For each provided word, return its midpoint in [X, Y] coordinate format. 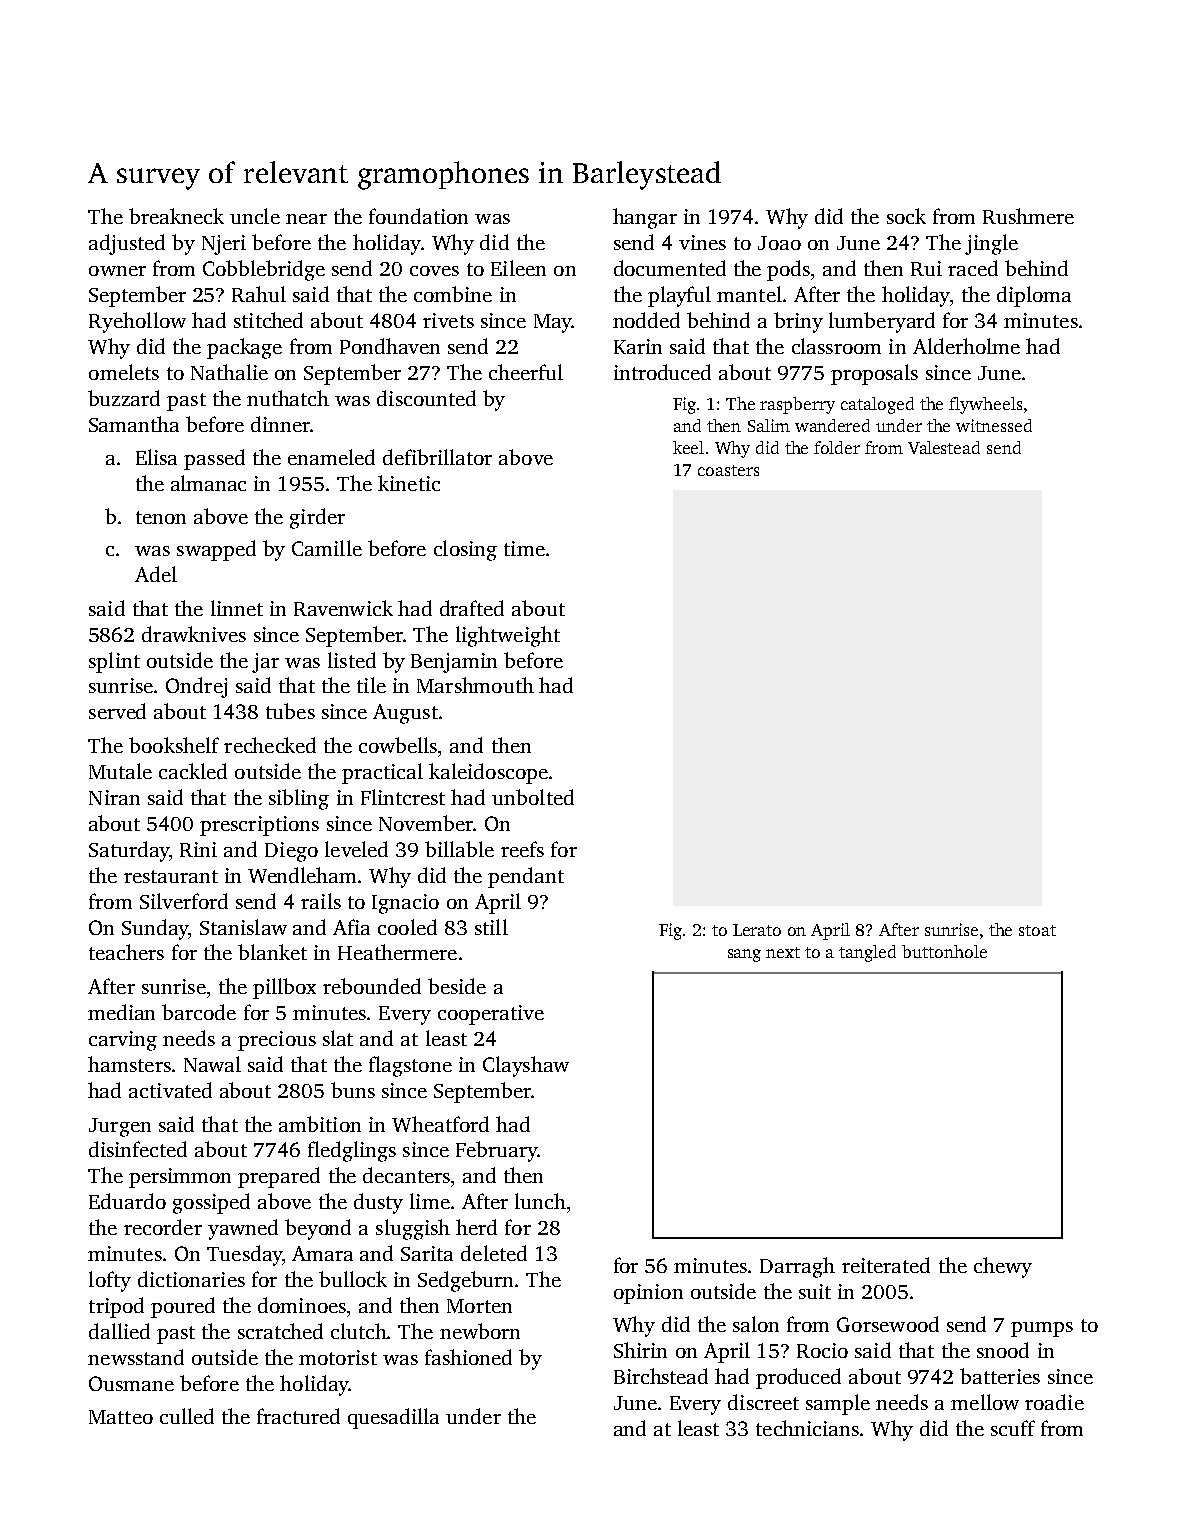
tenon [161, 517]
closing [465, 550]
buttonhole [944, 951]
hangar [645, 218]
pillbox [284, 988]
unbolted [533, 797]
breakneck [176, 216]
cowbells [398, 745]
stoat [1037, 930]
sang [744, 955]
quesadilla [393, 1418]
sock [906, 216]
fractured [298, 1416]
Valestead [944, 447]
